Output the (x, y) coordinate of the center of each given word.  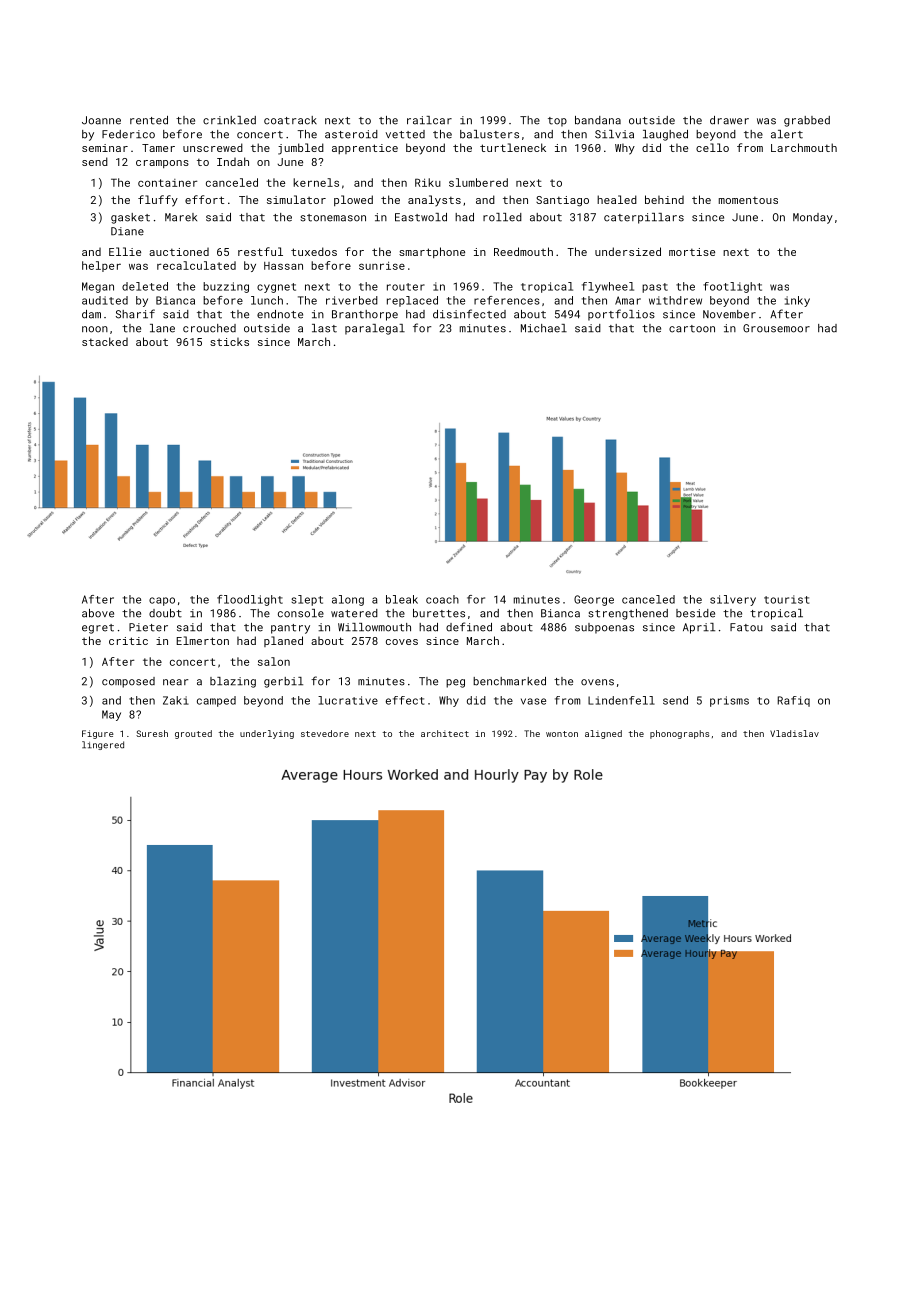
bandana (598, 120)
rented (149, 120)
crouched (209, 328)
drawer (729, 120)
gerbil (283, 682)
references (507, 300)
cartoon (692, 329)
